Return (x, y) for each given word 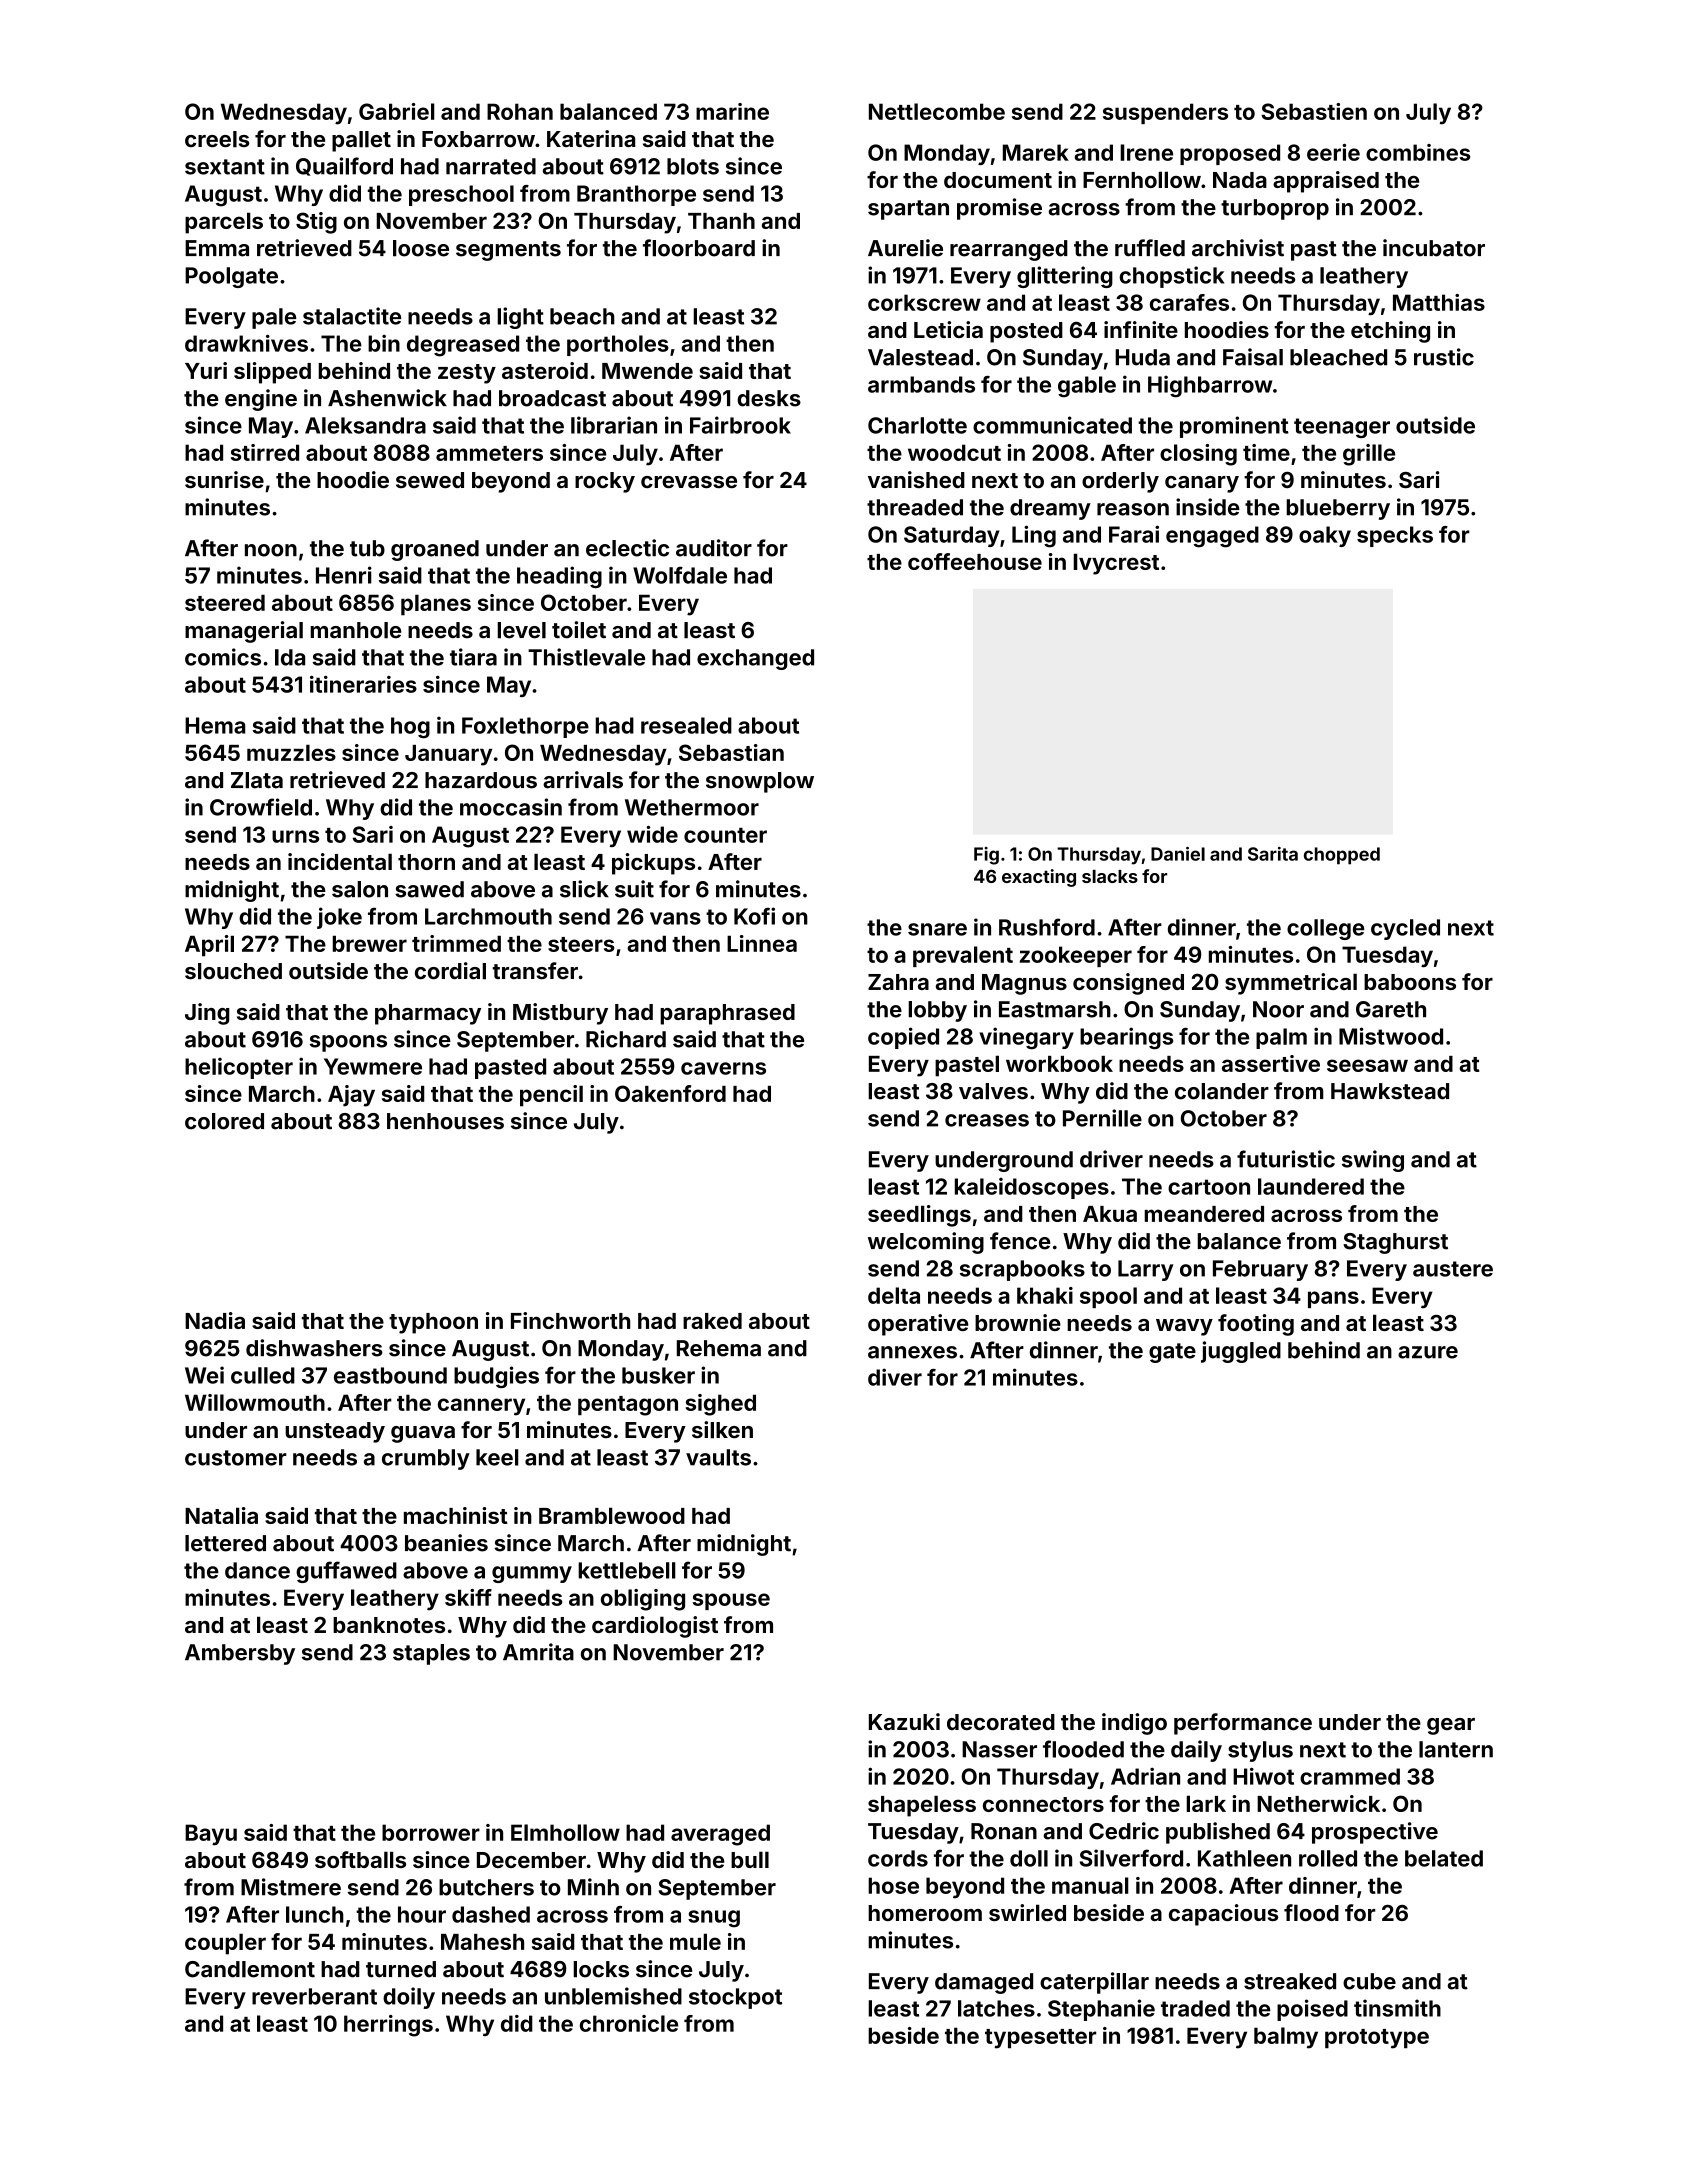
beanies (446, 1543)
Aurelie (905, 248)
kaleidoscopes (1032, 1188)
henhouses (445, 1121)
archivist (1238, 248)
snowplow (760, 782)
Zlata (257, 780)
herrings (388, 2026)
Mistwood (1391, 1036)
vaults (718, 1457)
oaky (1325, 536)
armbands (921, 384)
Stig (316, 223)
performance (1243, 1724)
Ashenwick (387, 398)
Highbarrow (1210, 386)
